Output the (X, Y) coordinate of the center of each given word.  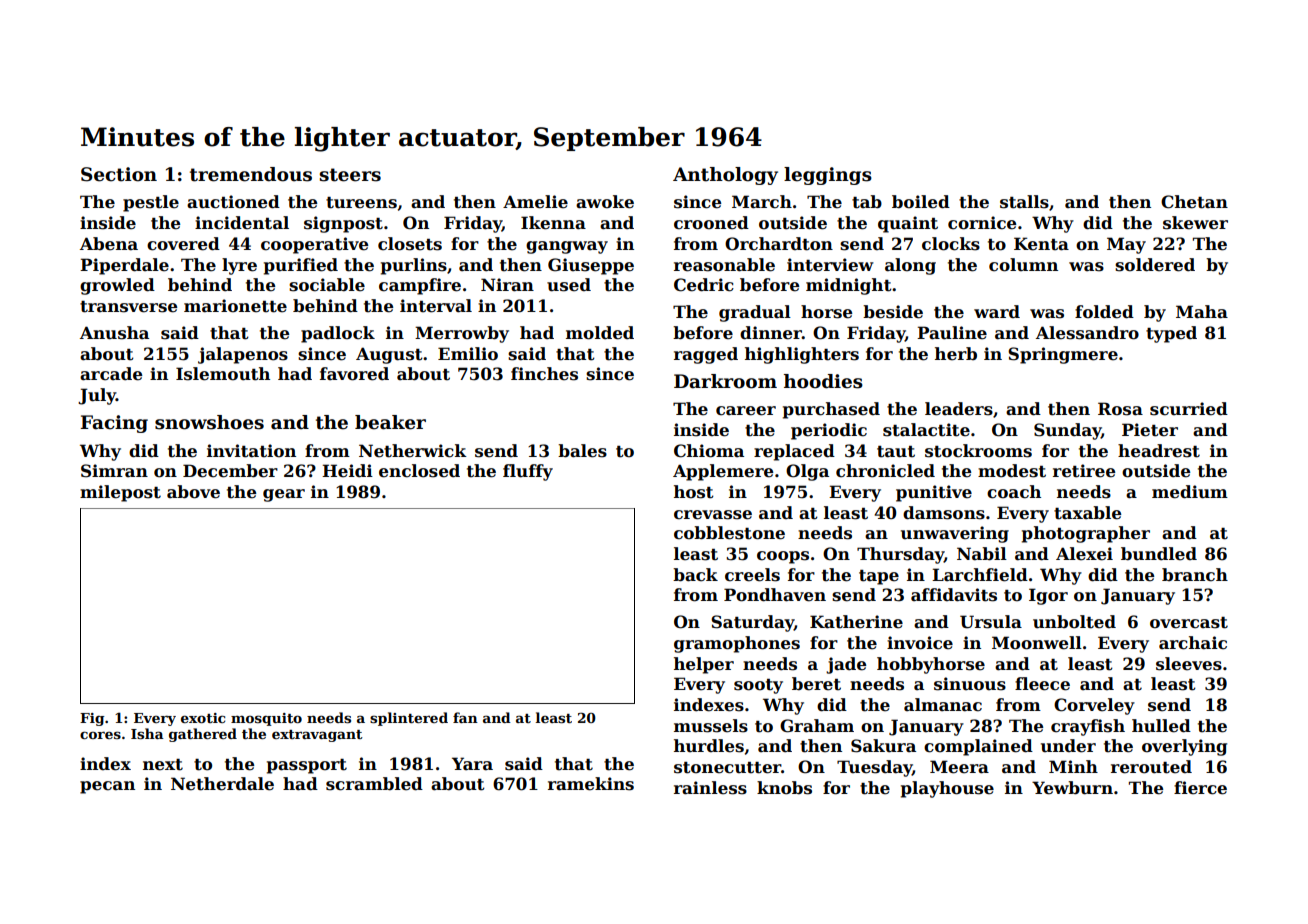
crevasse (713, 515)
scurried (1189, 409)
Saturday (752, 623)
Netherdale (222, 784)
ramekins (591, 784)
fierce (1200, 788)
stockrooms (978, 451)
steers (350, 175)
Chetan (1194, 202)
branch (1195, 575)
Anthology (725, 176)
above (193, 492)
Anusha (114, 333)
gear (284, 495)
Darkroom (725, 381)
